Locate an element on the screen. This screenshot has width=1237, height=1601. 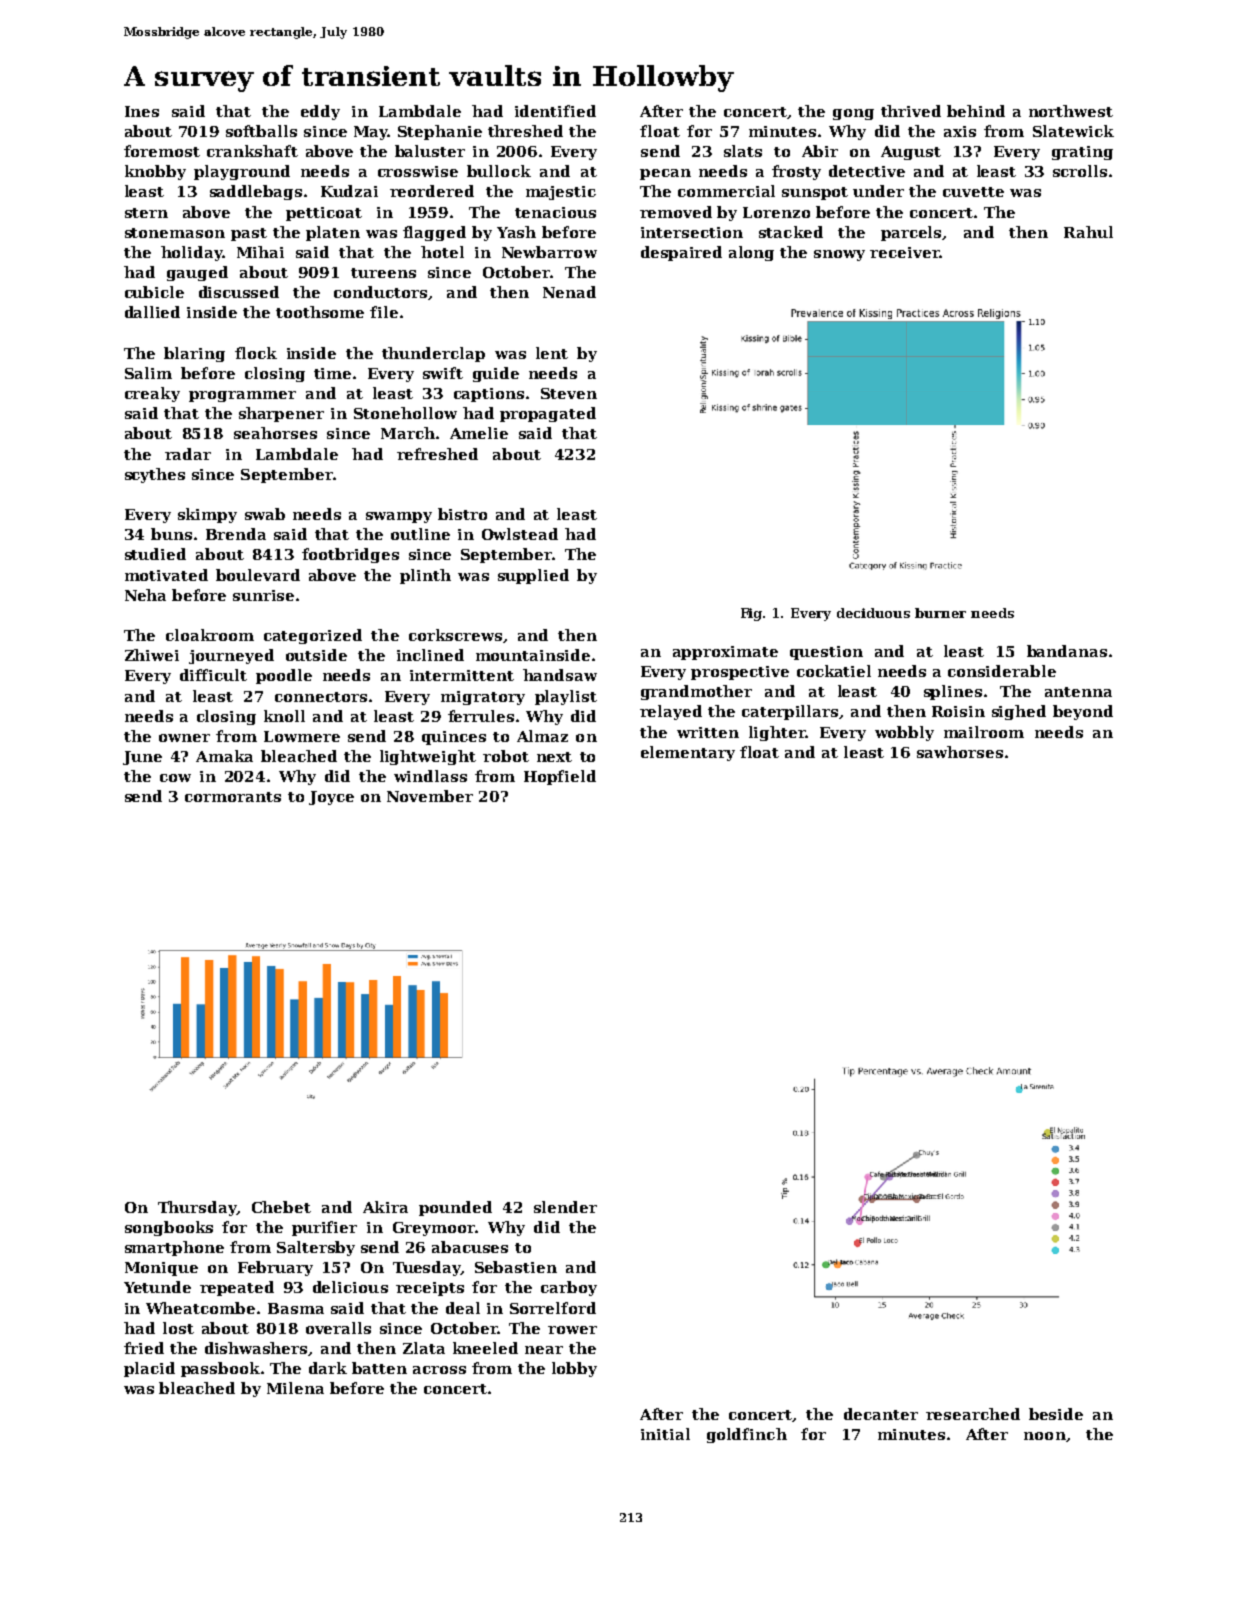
bullock is located at coordinates (499, 171).
